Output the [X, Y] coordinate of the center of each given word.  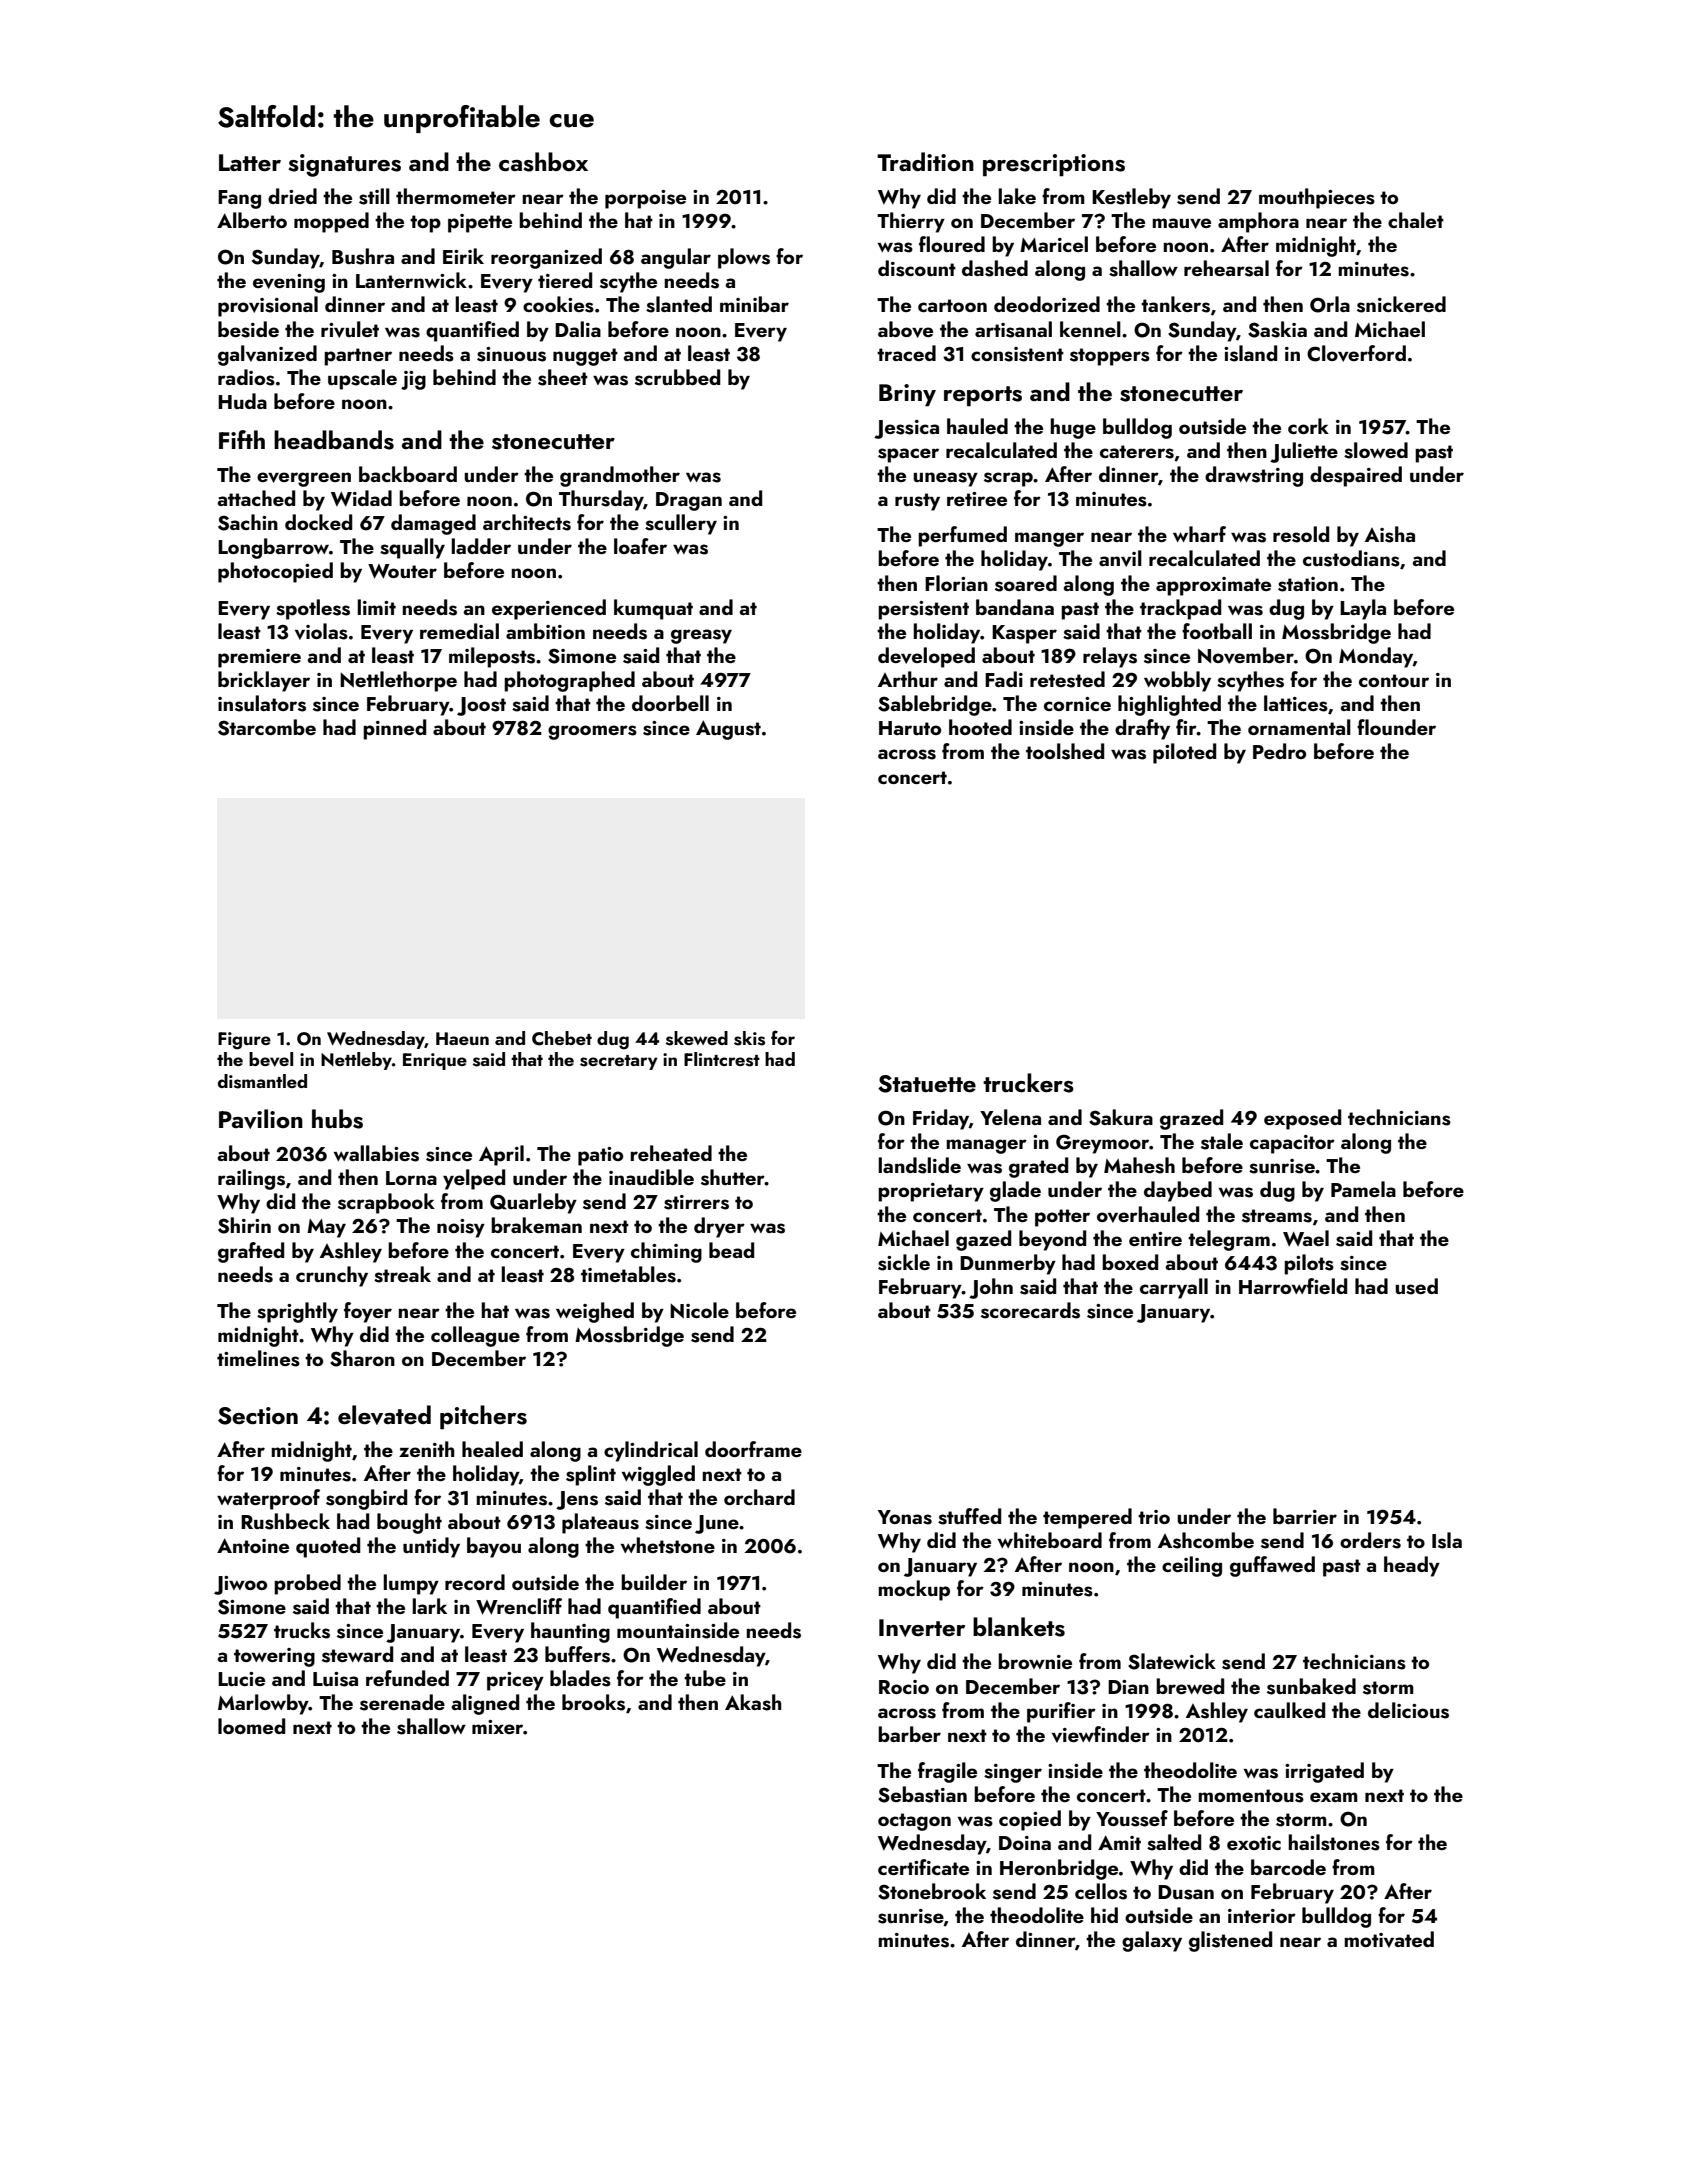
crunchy [332, 1276]
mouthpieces [1317, 198]
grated [1038, 1167]
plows [744, 258]
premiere [259, 658]
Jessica [906, 429]
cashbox [543, 162]
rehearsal [1226, 268]
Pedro [1279, 751]
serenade [402, 1702]
